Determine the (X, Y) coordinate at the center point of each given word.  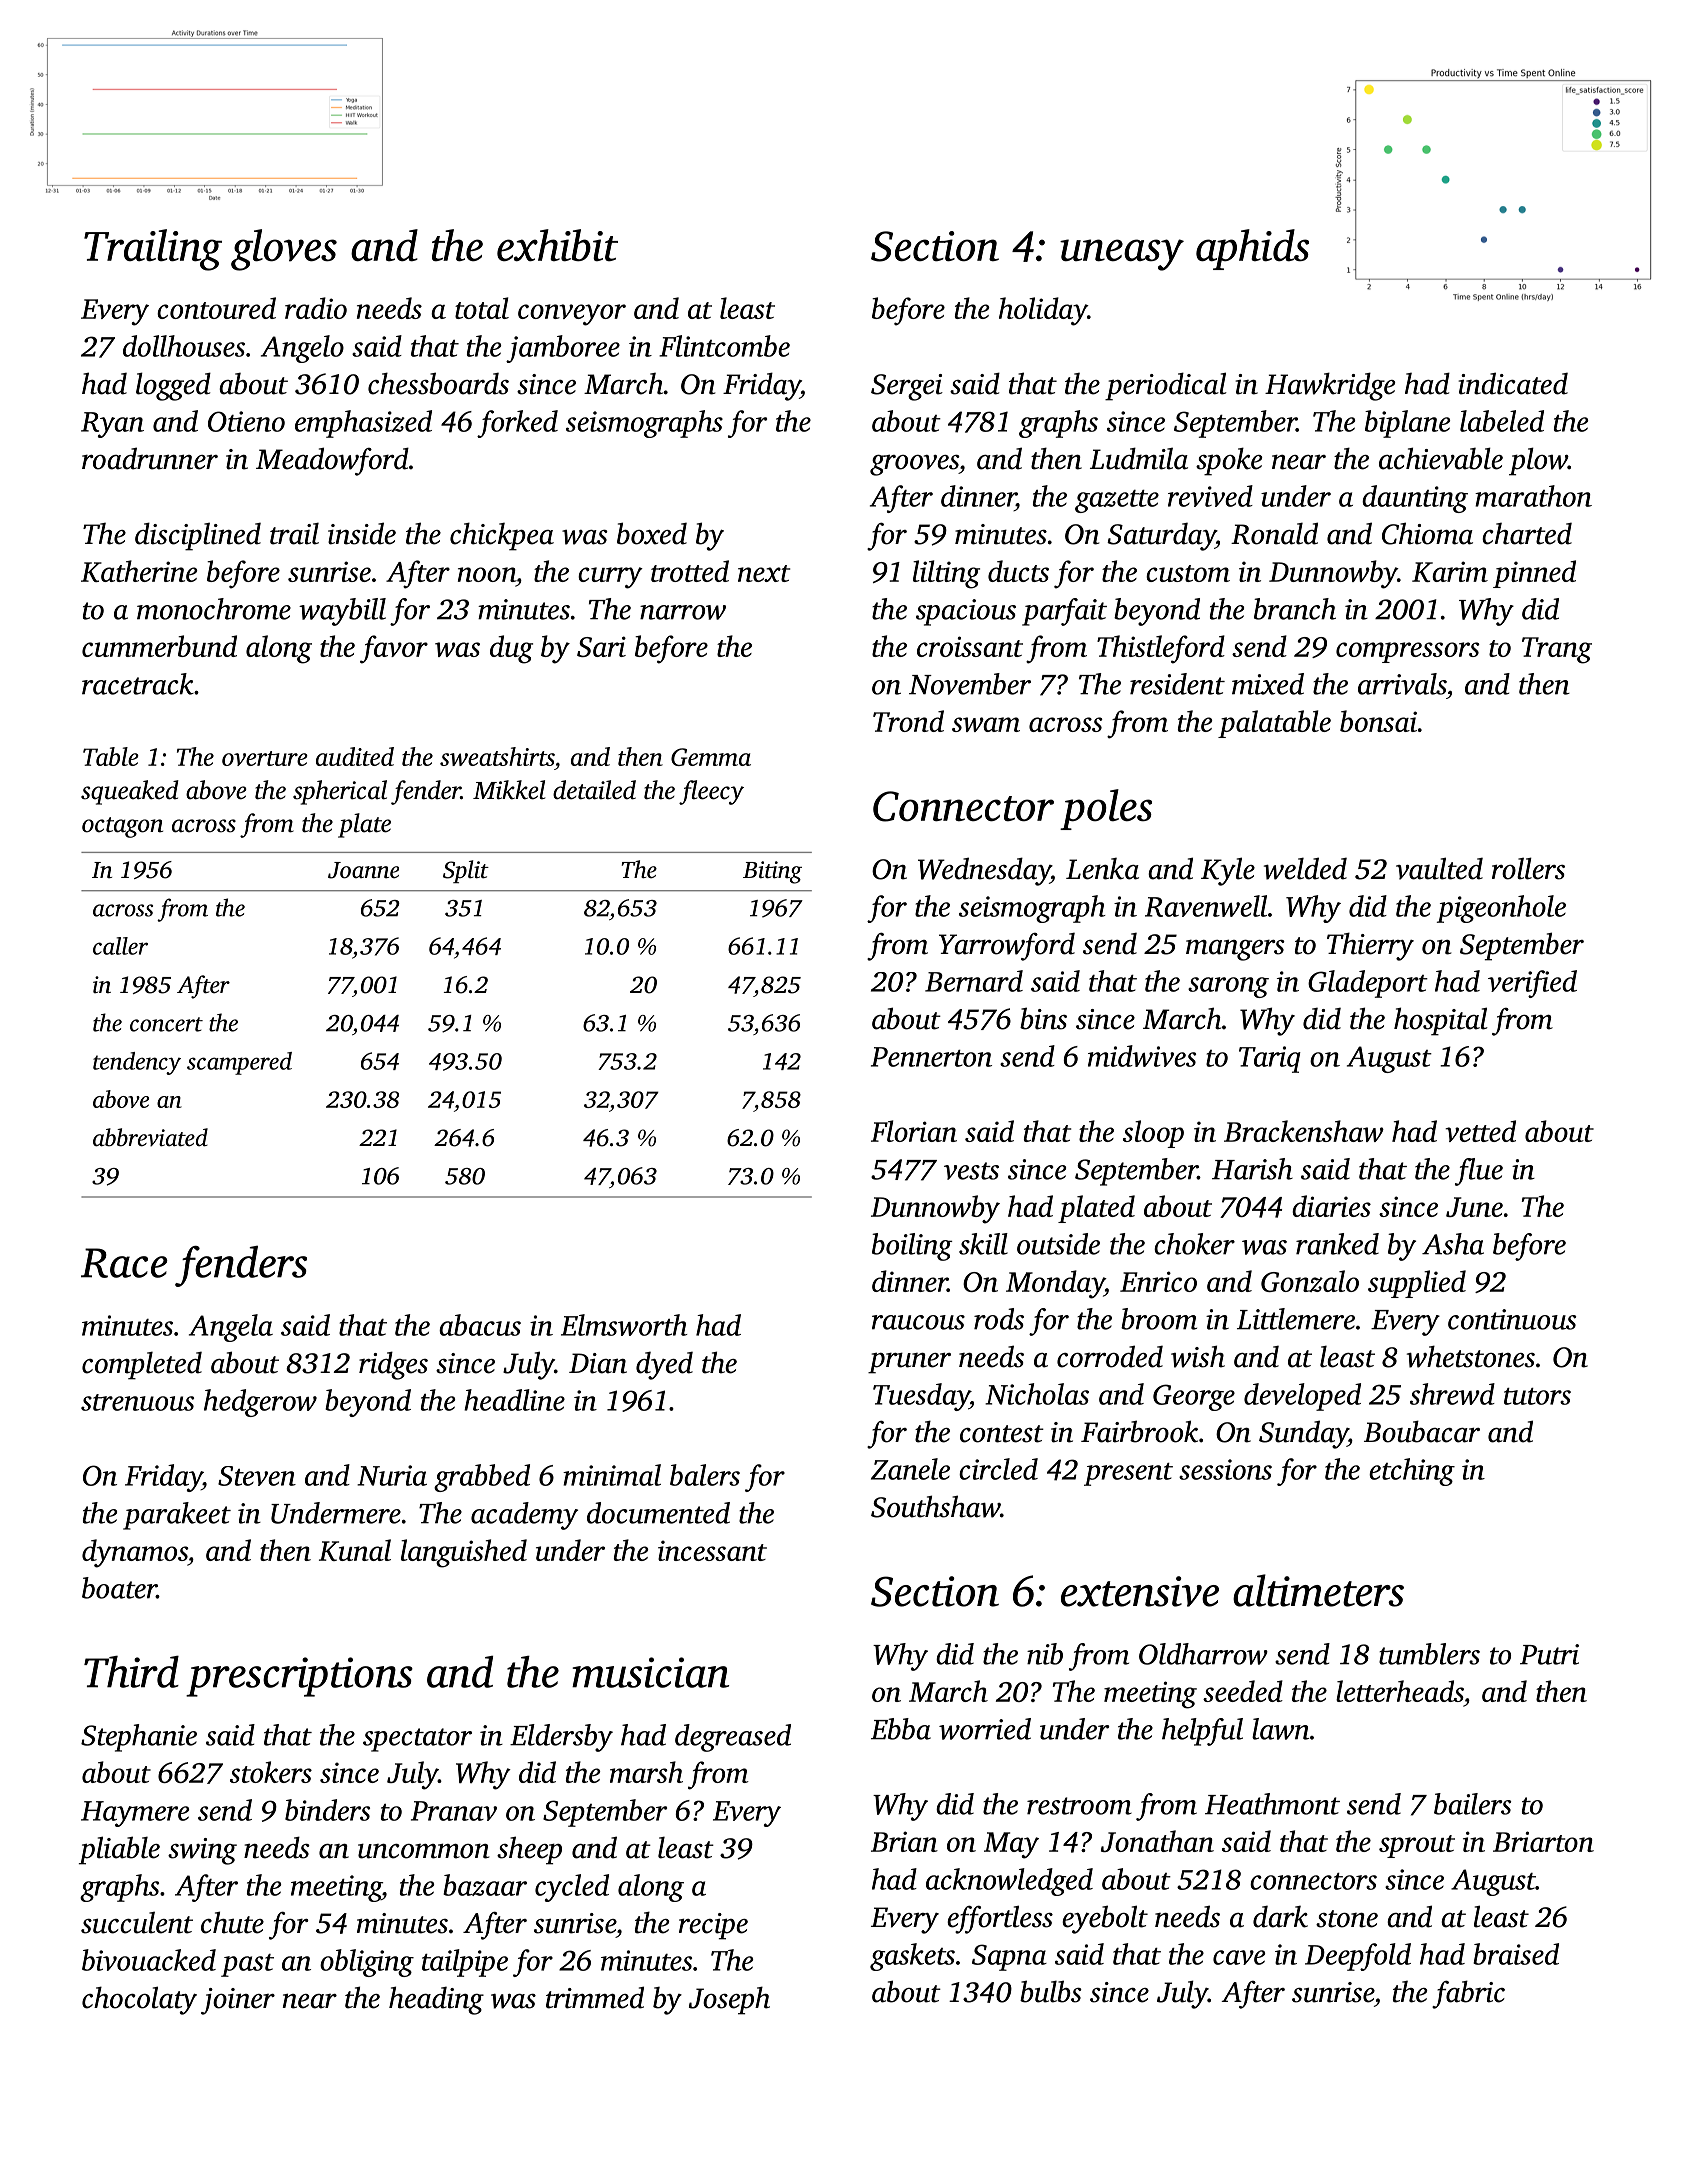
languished (464, 1553)
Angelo (302, 349)
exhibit (557, 245)
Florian (914, 1131)
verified (1532, 984)
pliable (119, 1850)
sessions (1225, 1469)
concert (166, 1024)
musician (650, 1672)
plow (1538, 461)
